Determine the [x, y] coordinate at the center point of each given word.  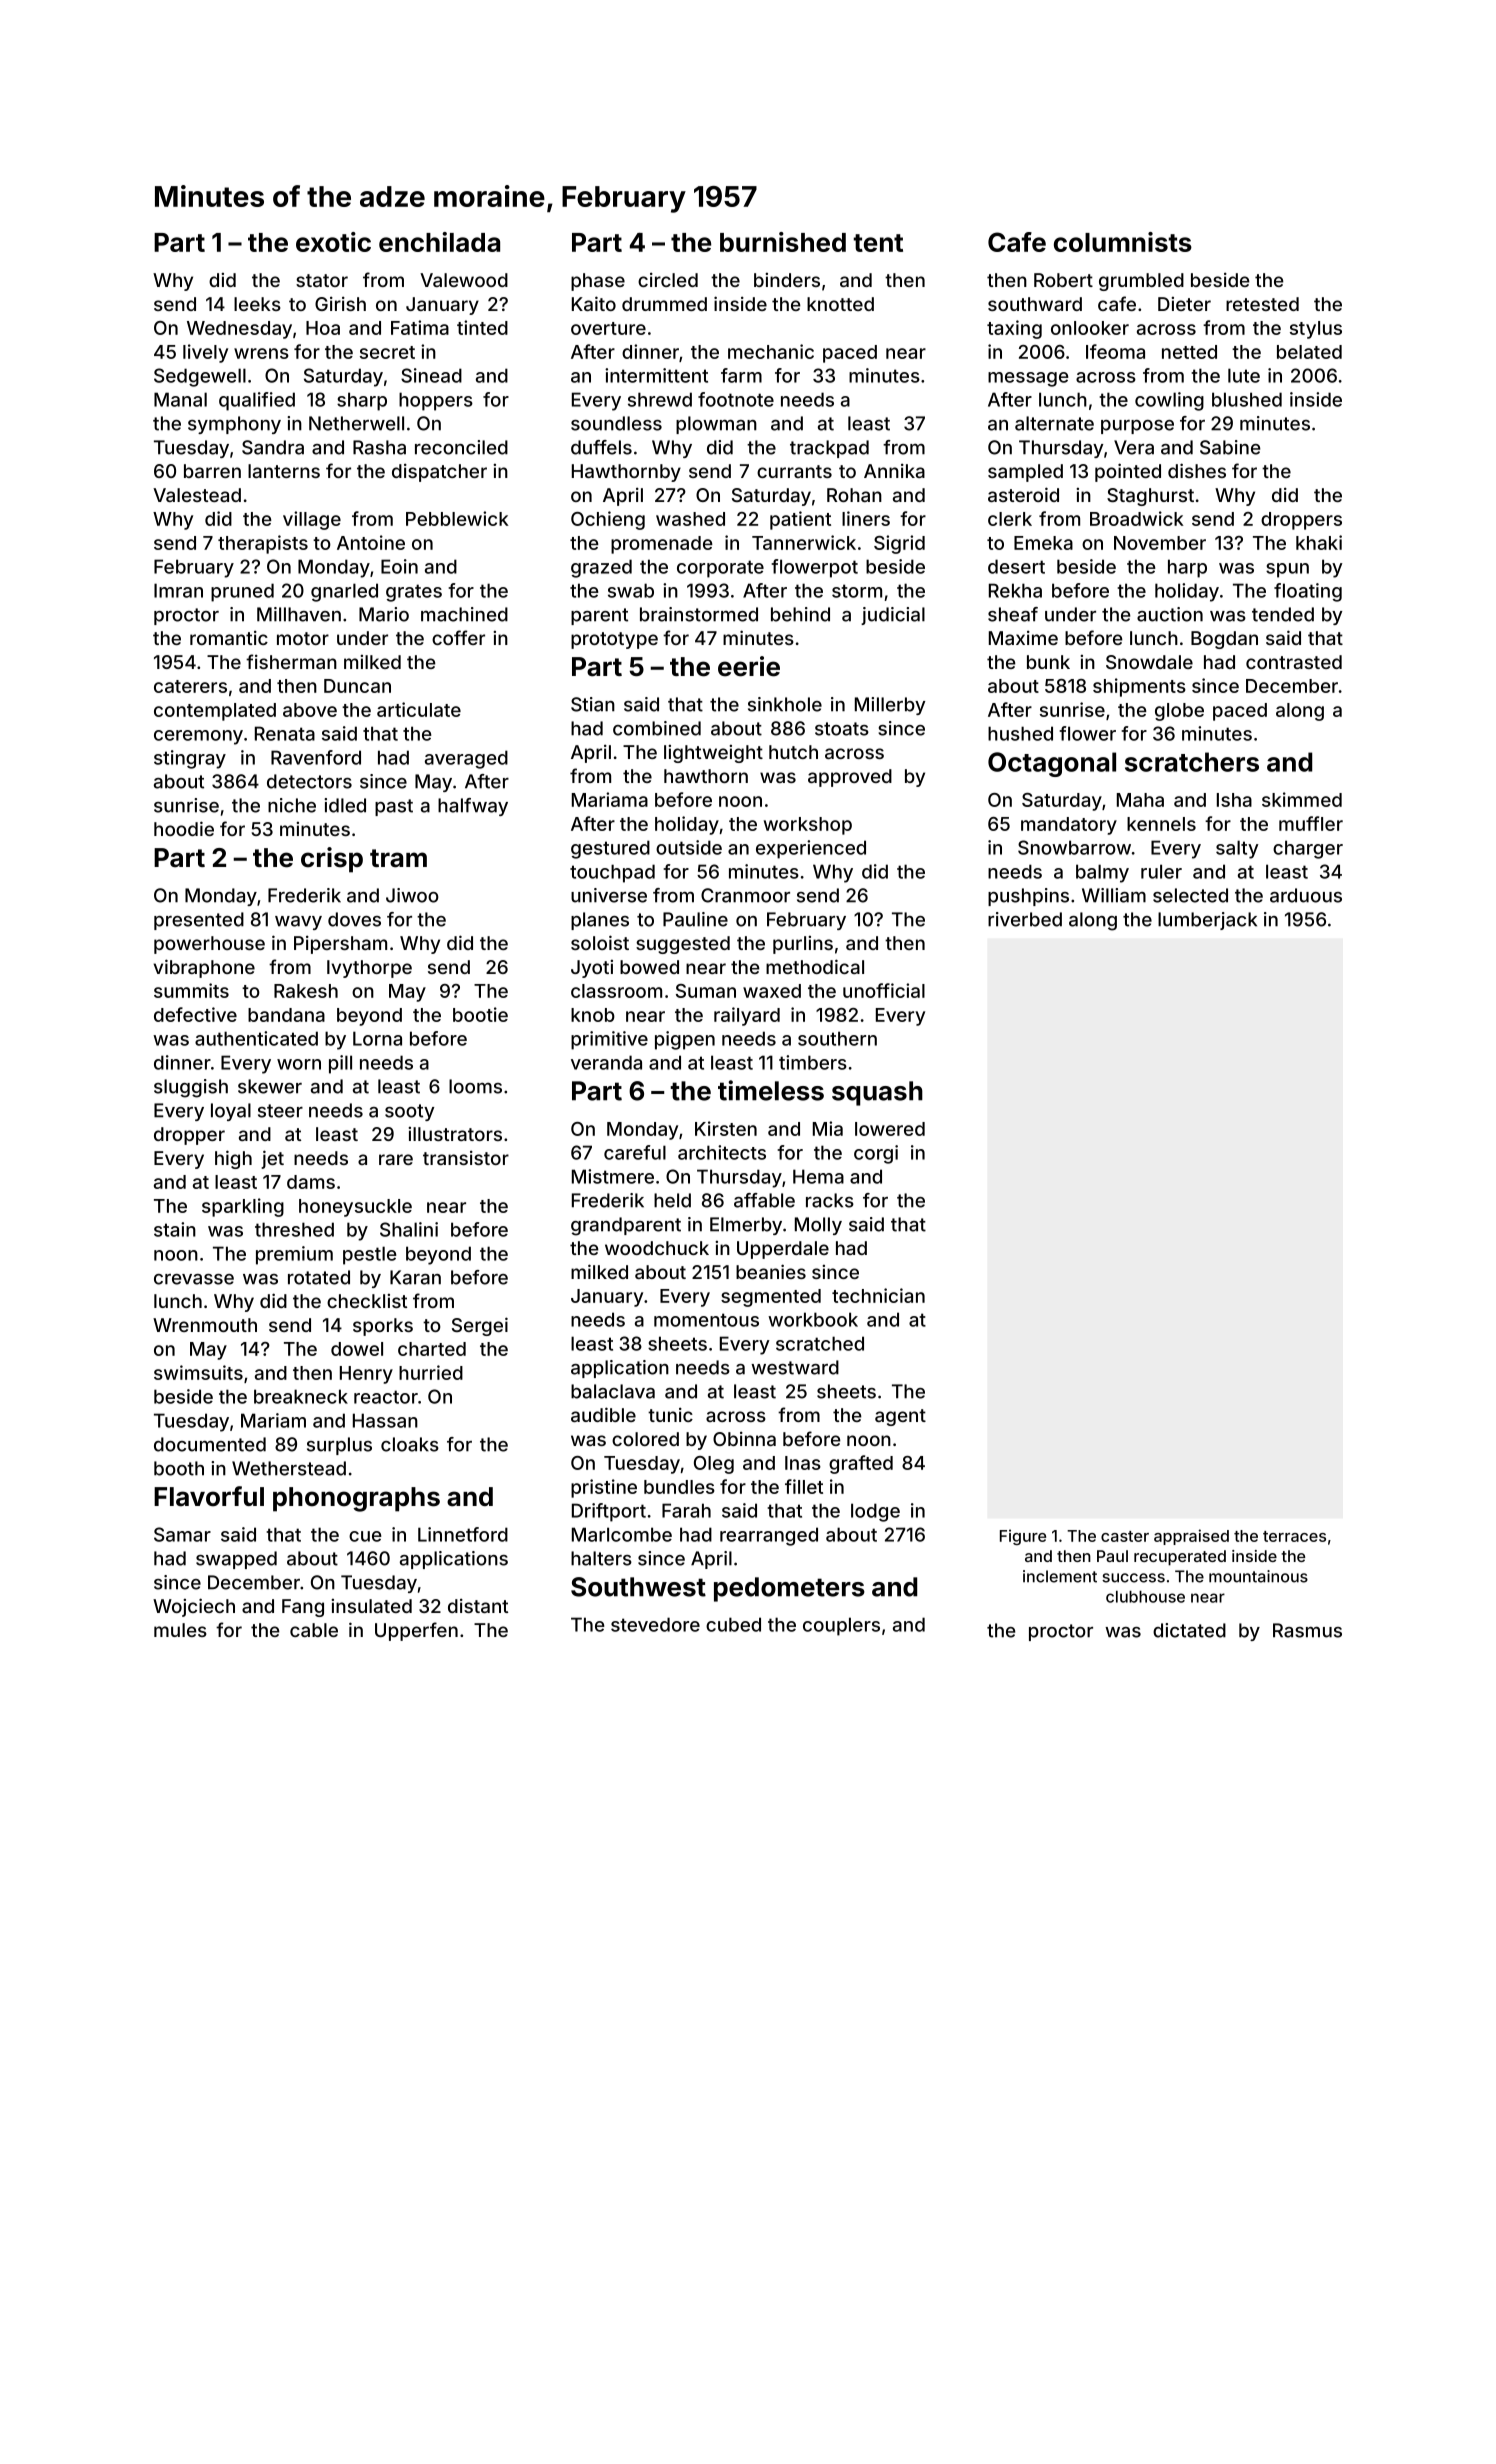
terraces [1294, 1536]
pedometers [789, 1589]
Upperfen [416, 1631]
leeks [257, 304]
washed [690, 519]
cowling [1169, 401]
